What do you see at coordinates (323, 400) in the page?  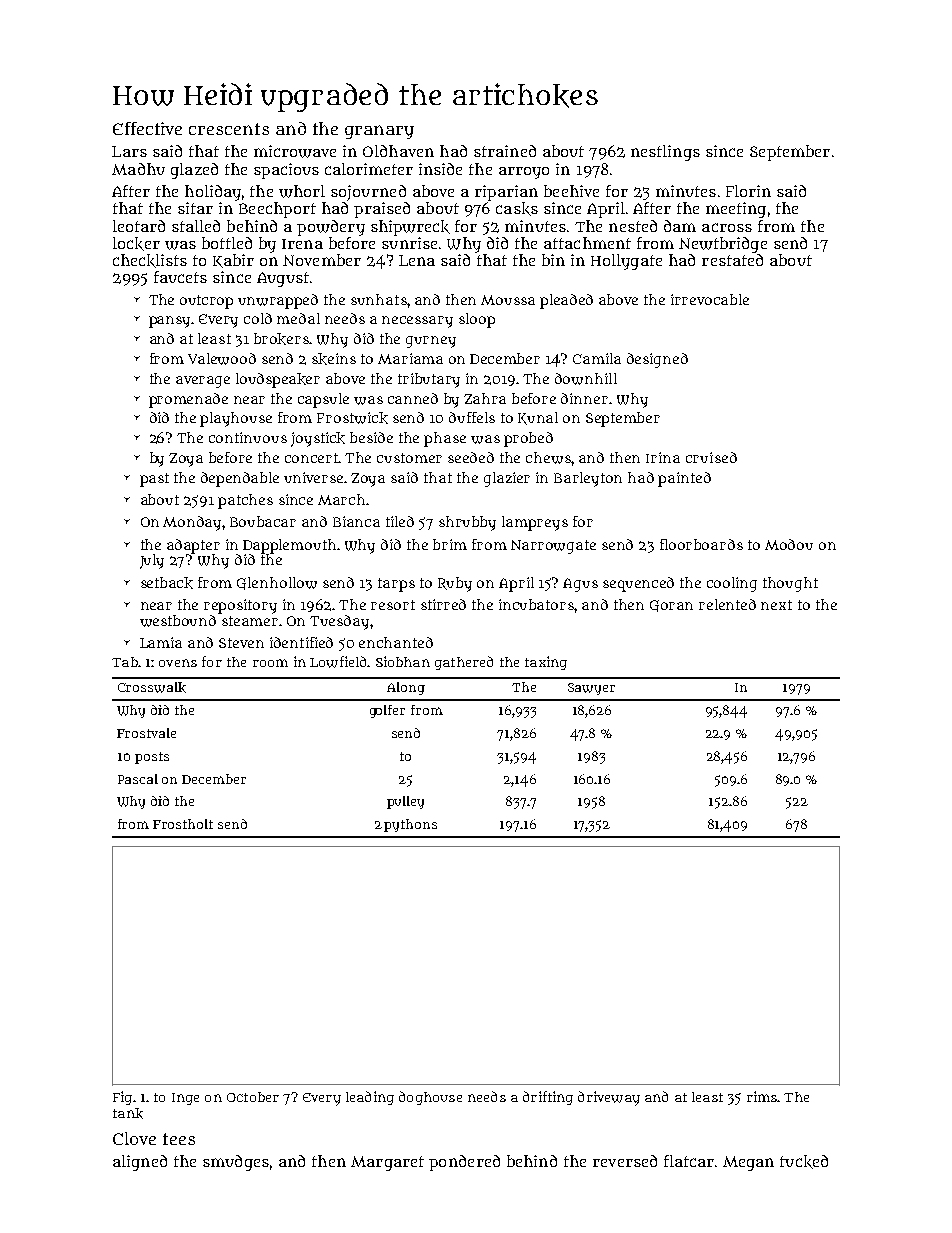 I see `capsule` at bounding box center [323, 400].
